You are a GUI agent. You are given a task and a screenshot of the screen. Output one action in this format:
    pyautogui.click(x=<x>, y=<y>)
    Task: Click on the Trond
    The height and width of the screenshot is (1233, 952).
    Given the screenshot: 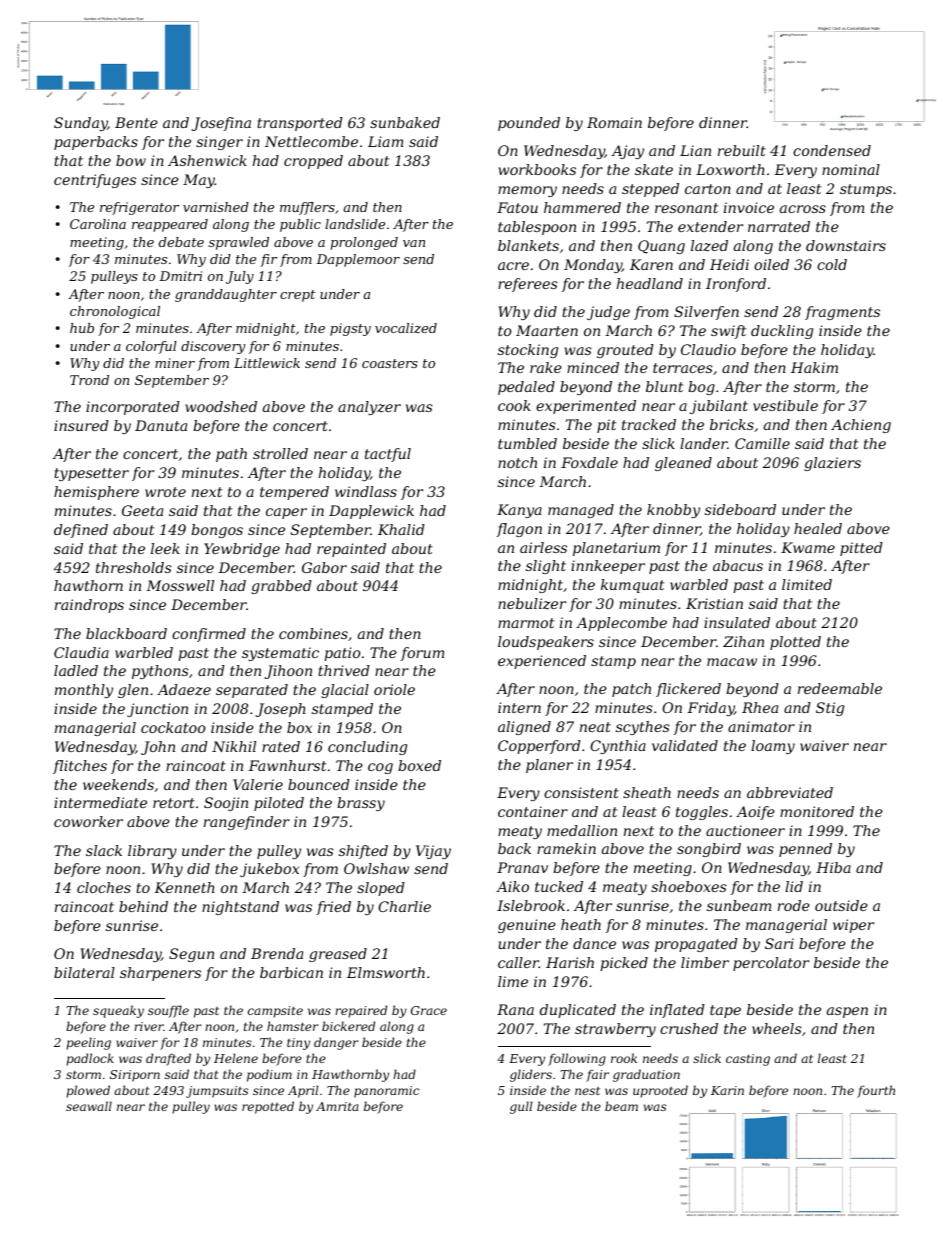 What is the action you would take?
    pyautogui.click(x=89, y=380)
